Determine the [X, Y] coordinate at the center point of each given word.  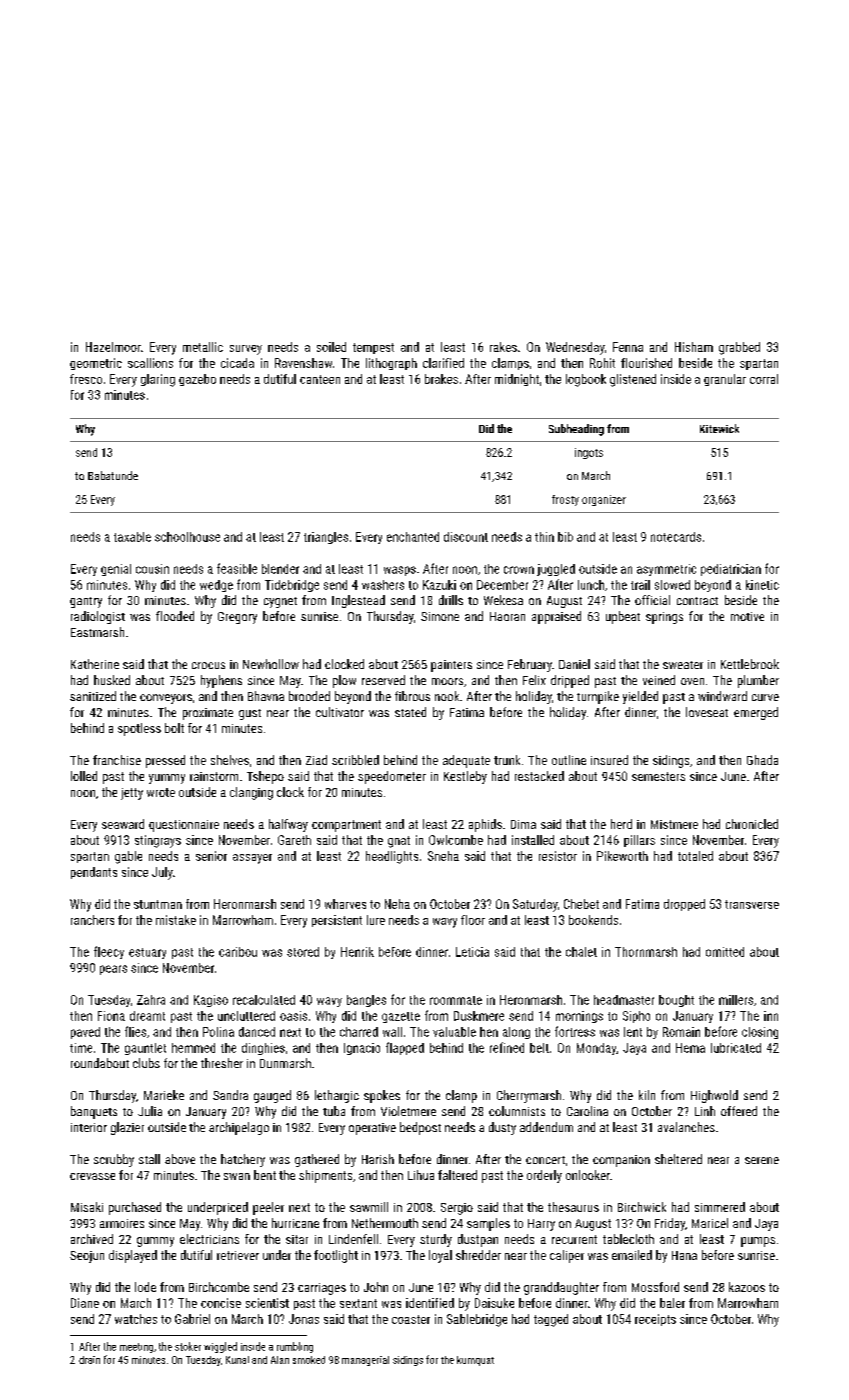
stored [303, 952]
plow [344, 681]
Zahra [151, 1000]
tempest [373, 348]
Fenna [628, 347]
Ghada [762, 760]
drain [89, 1360]
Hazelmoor [113, 347]
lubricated [736, 1048]
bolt [174, 728]
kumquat [475, 1361]
